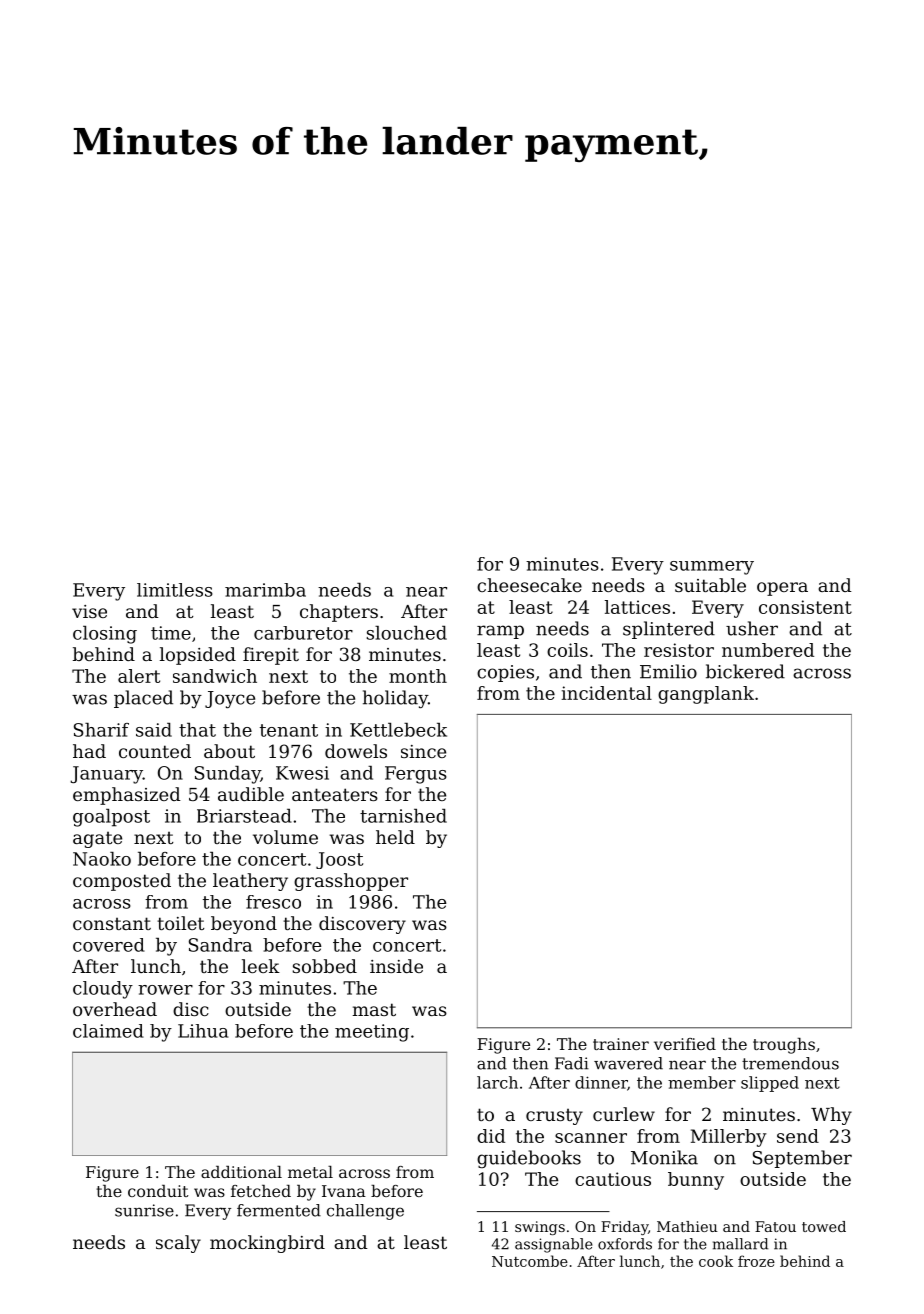 Image resolution: width=924 pixels, height=1314 pixels. Describe the element at coordinates (108, 1031) in the screenshot. I see `claimed` at that location.
